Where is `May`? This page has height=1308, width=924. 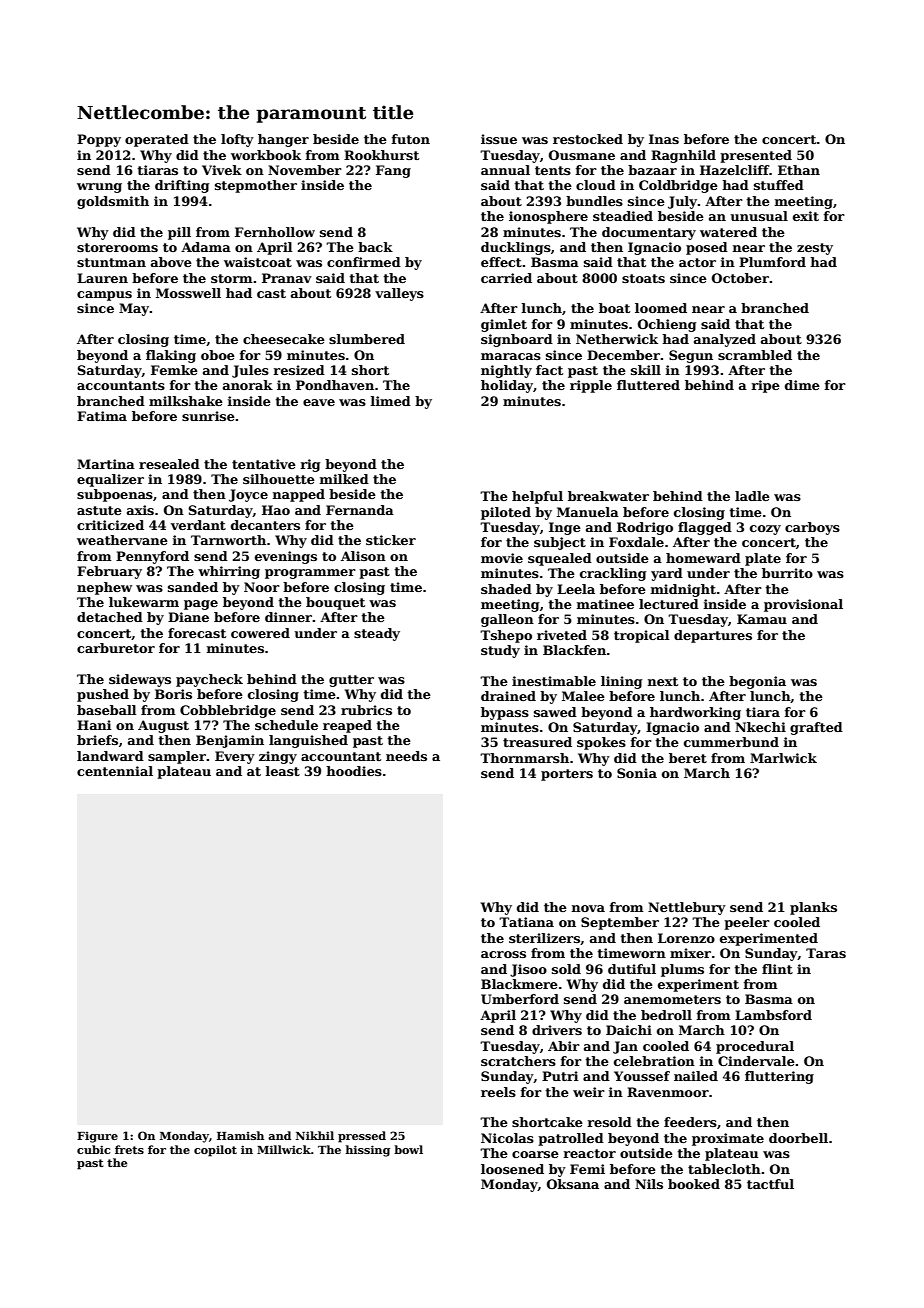
May is located at coordinates (134, 309).
